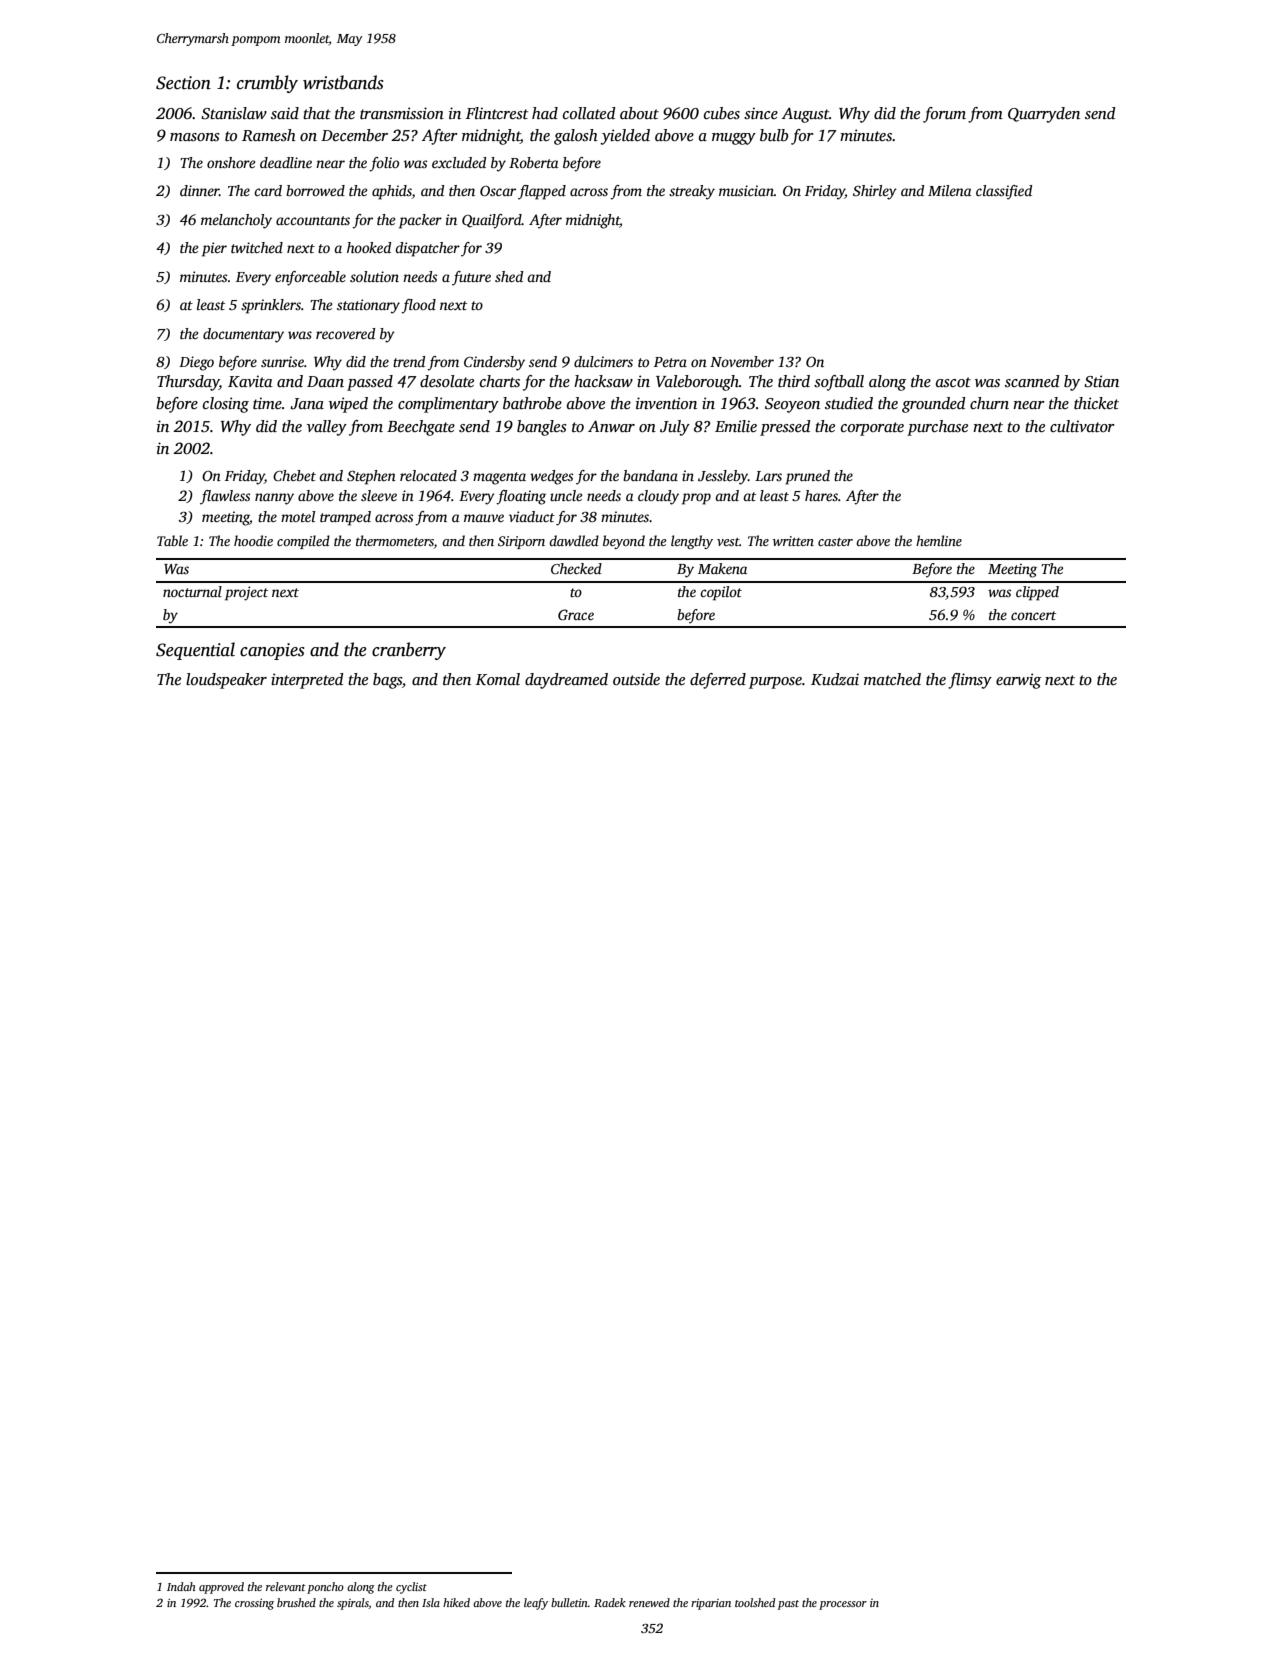  Describe the element at coordinates (1101, 381) in the document. I see `Stian` at that location.
